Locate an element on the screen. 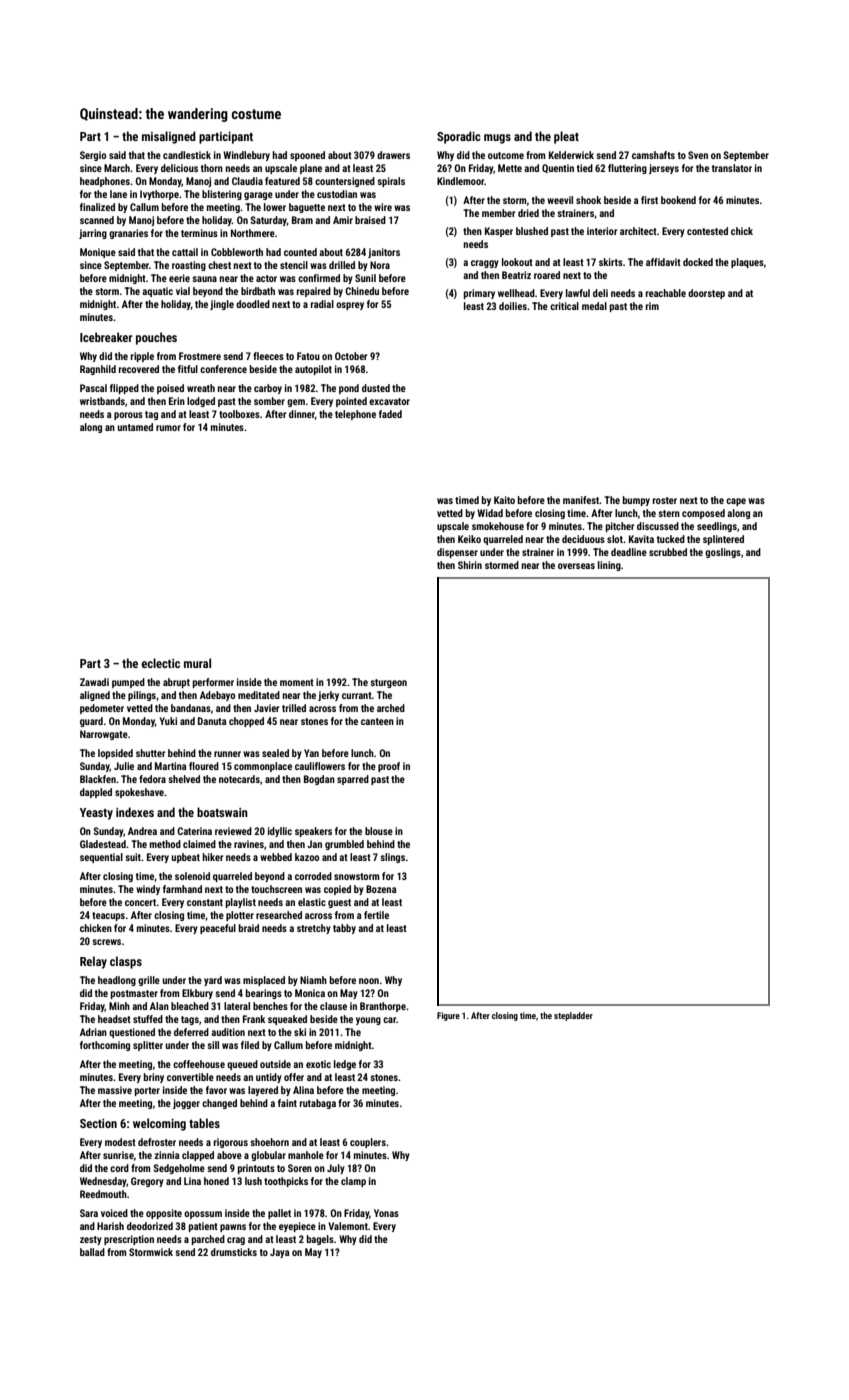 The image size is (849, 1400). reachable is located at coordinates (666, 293).
